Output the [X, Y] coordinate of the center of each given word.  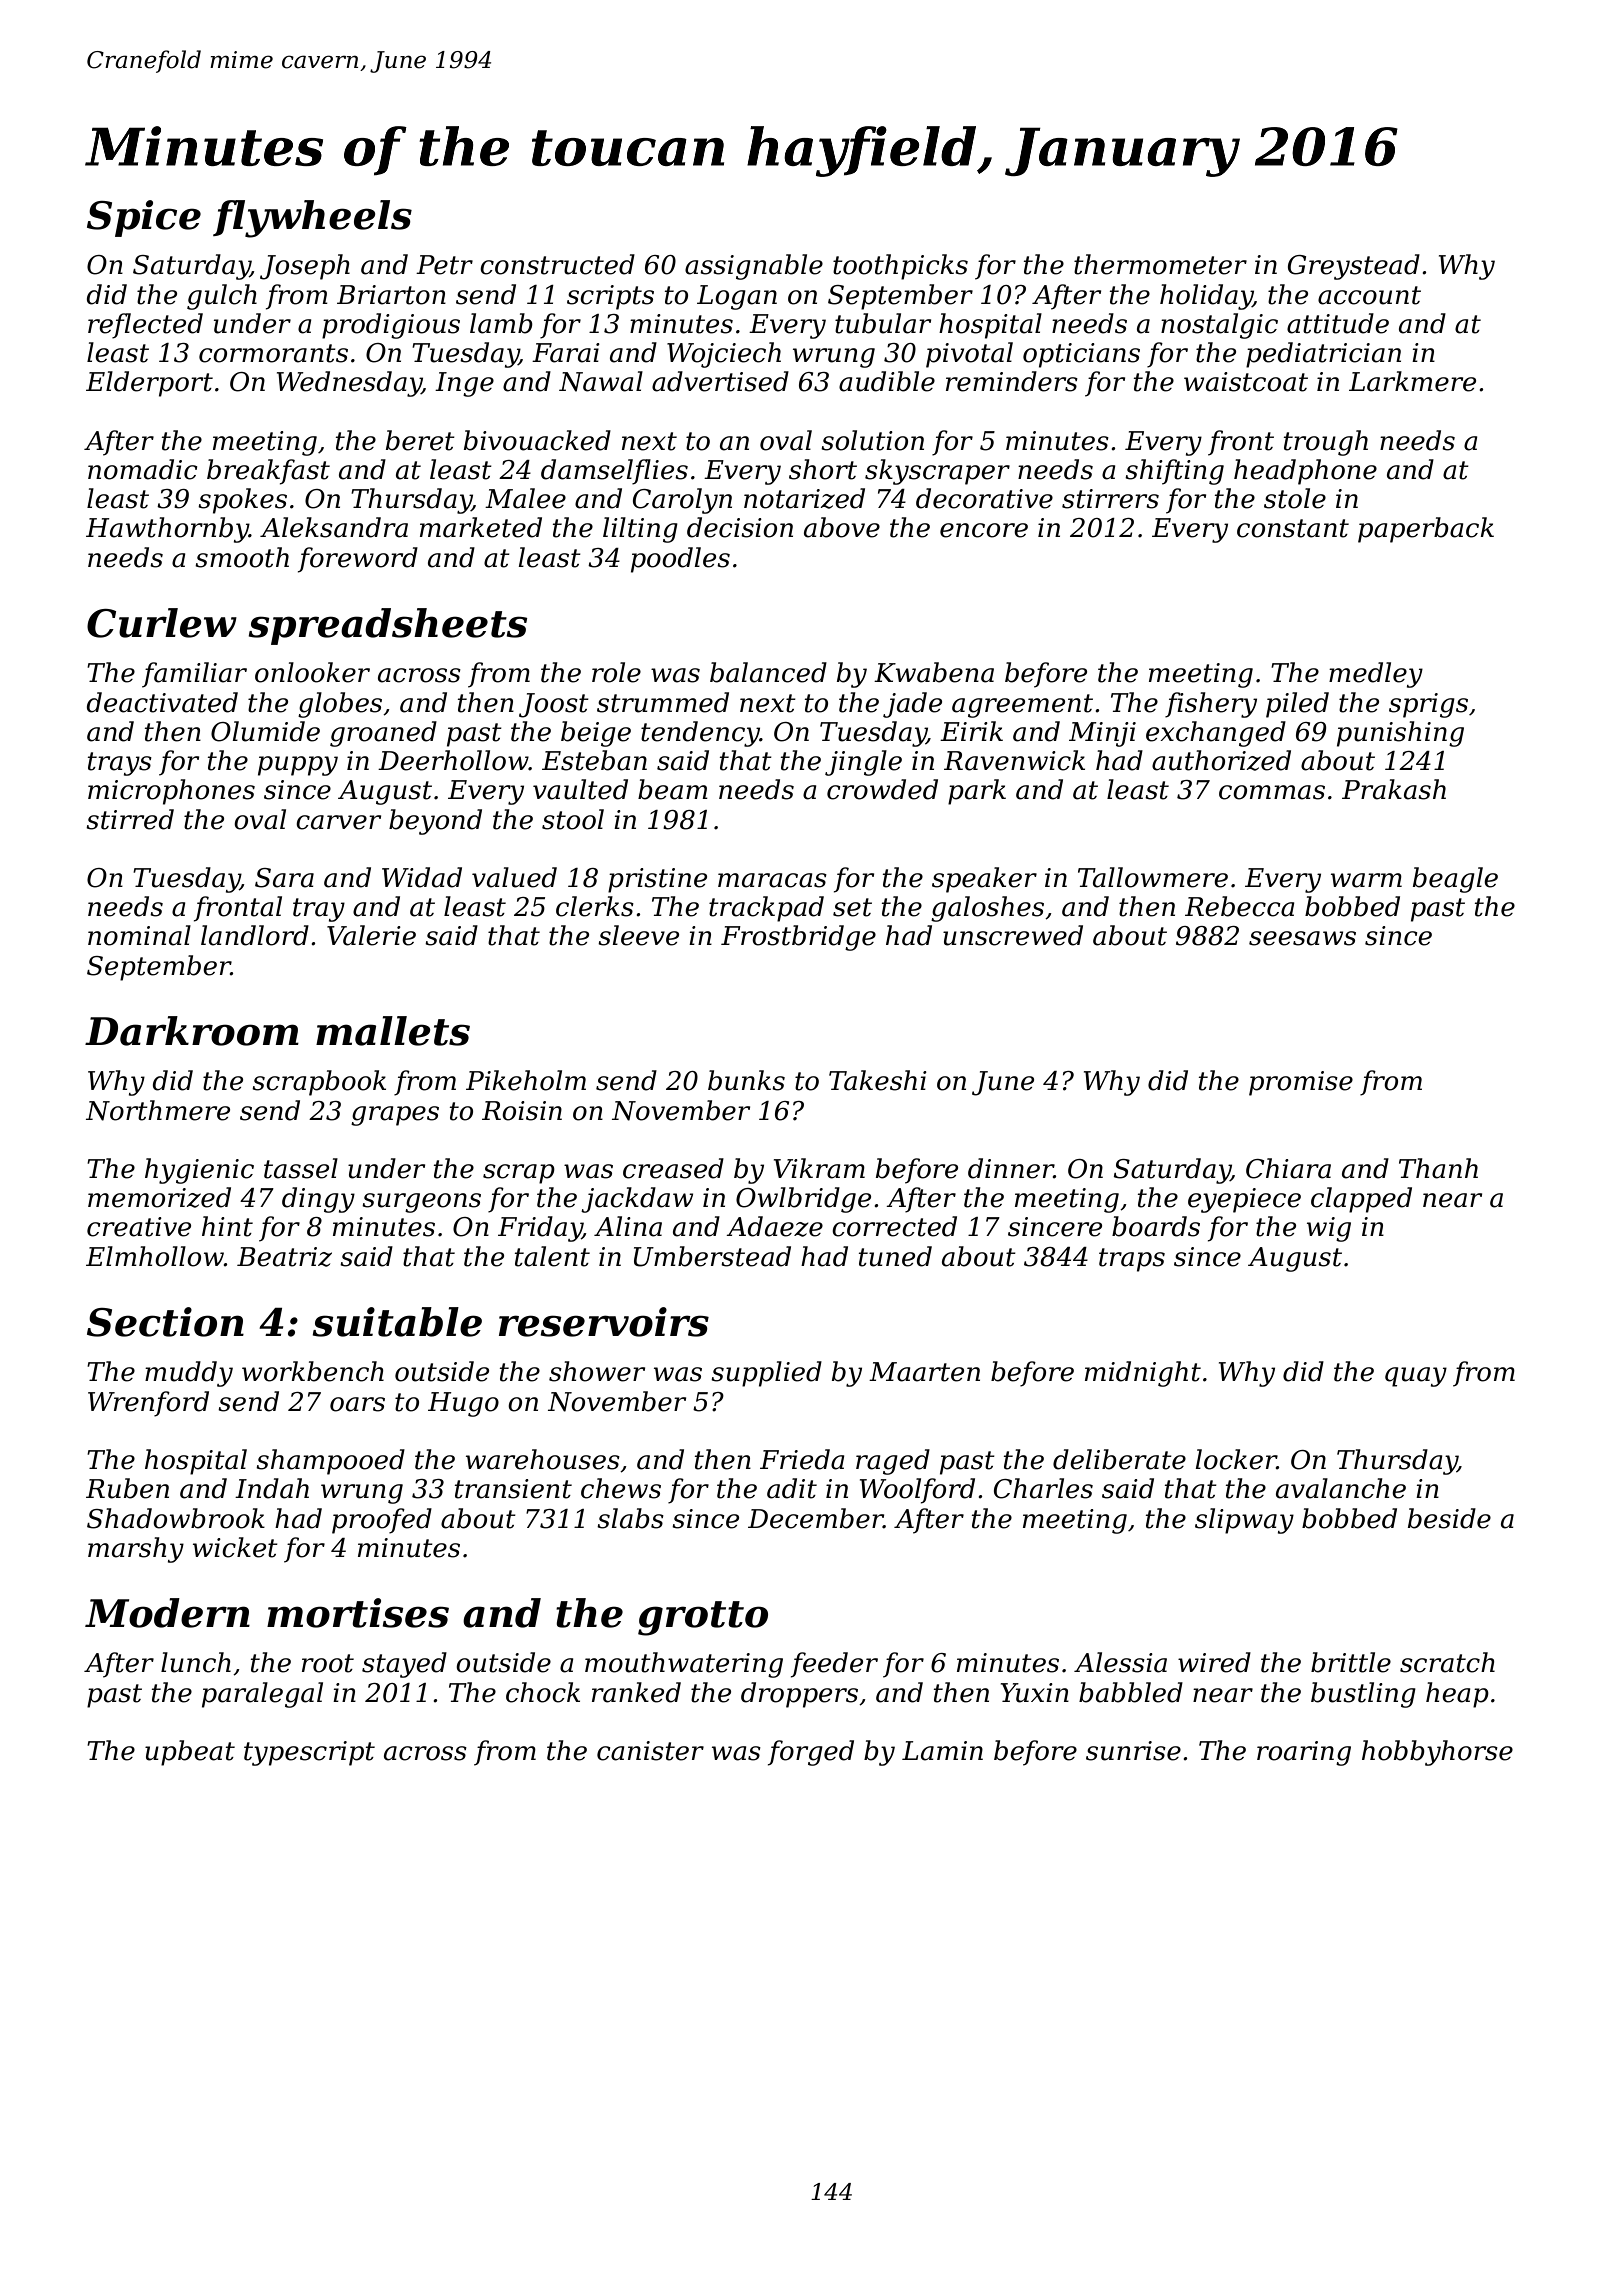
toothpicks [900, 267]
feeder [834, 1665]
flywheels [312, 219]
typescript [309, 1753]
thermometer [1160, 264]
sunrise [1133, 1751]
